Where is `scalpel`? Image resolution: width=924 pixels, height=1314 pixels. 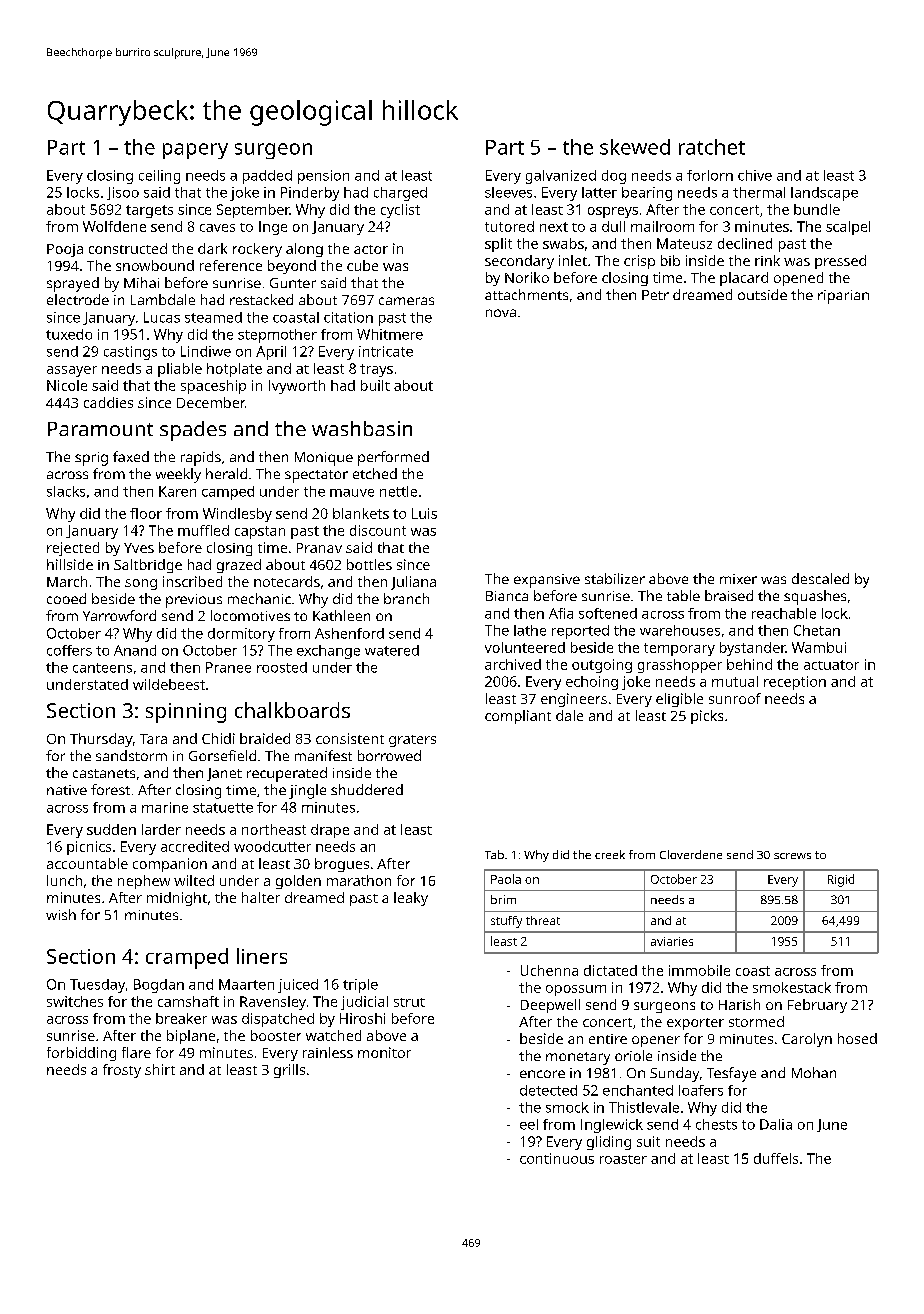
scalpel is located at coordinates (848, 228).
